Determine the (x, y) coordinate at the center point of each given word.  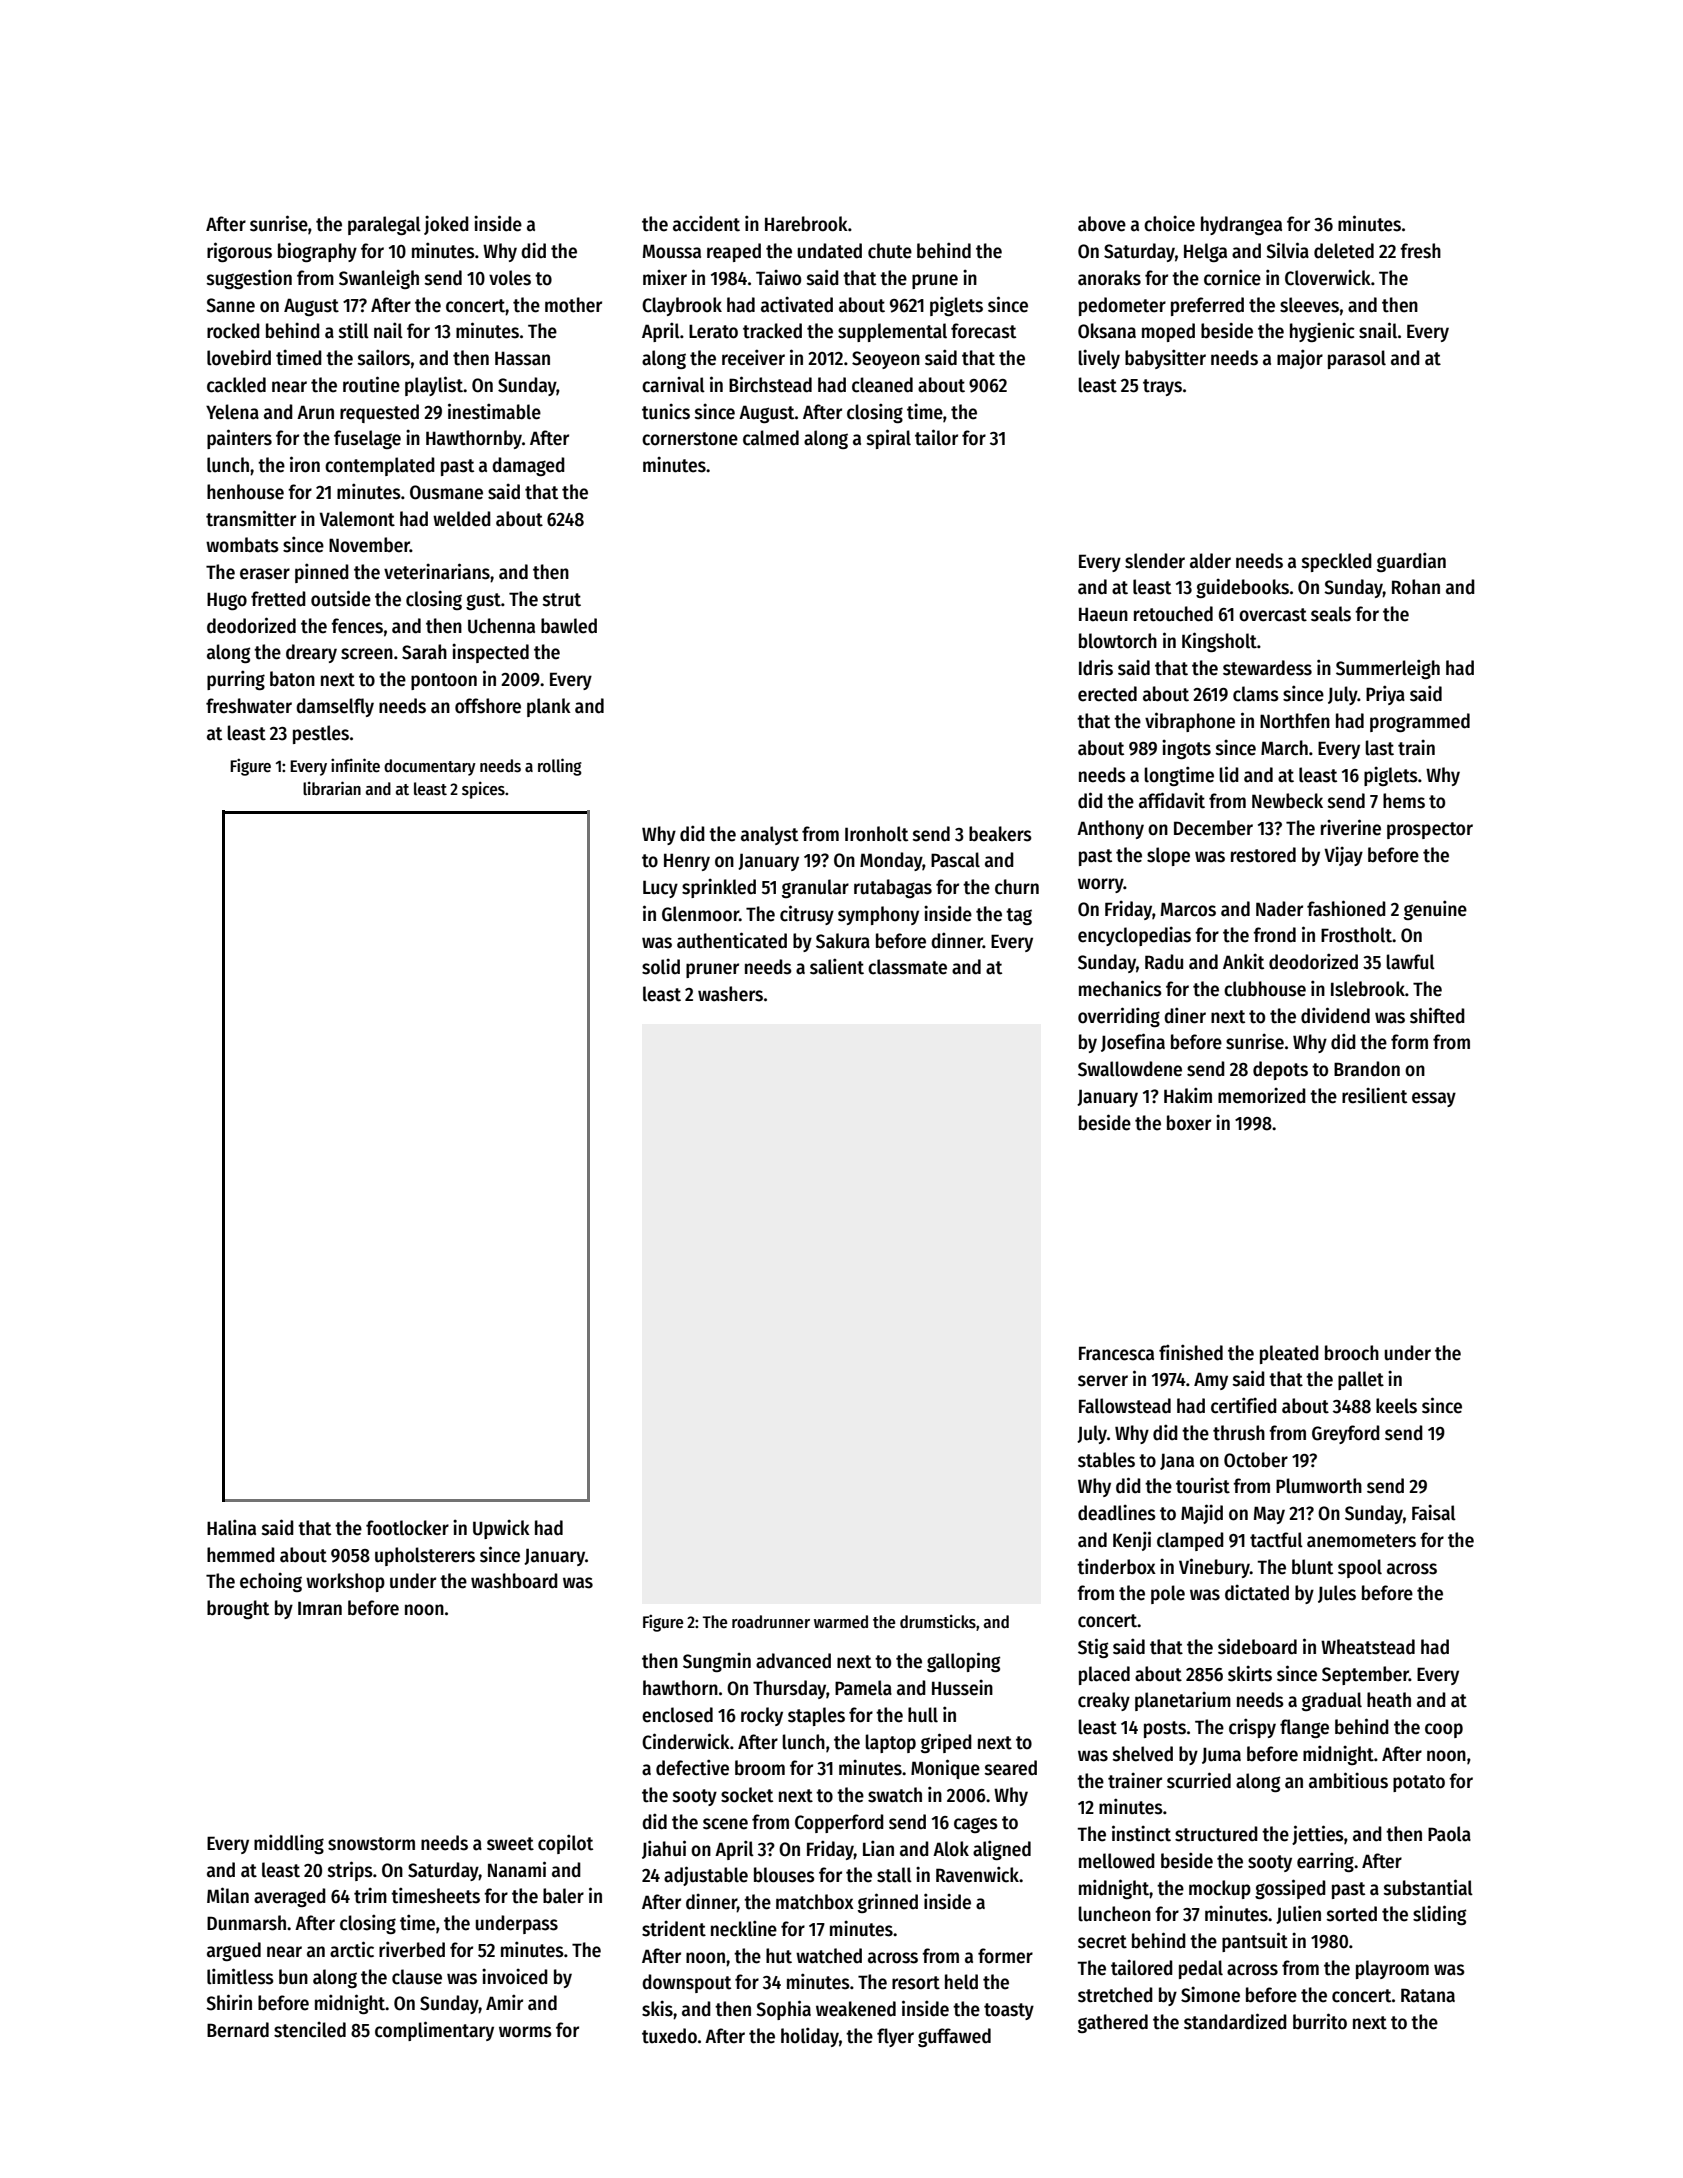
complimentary (434, 2031)
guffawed (954, 2037)
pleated (1289, 1354)
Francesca (1116, 1353)
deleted (1344, 251)
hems (1404, 801)
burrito (1320, 2021)
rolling (560, 767)
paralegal (384, 225)
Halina (231, 1527)
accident (706, 223)
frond (1274, 935)
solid (661, 966)
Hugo (227, 601)
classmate (907, 967)
